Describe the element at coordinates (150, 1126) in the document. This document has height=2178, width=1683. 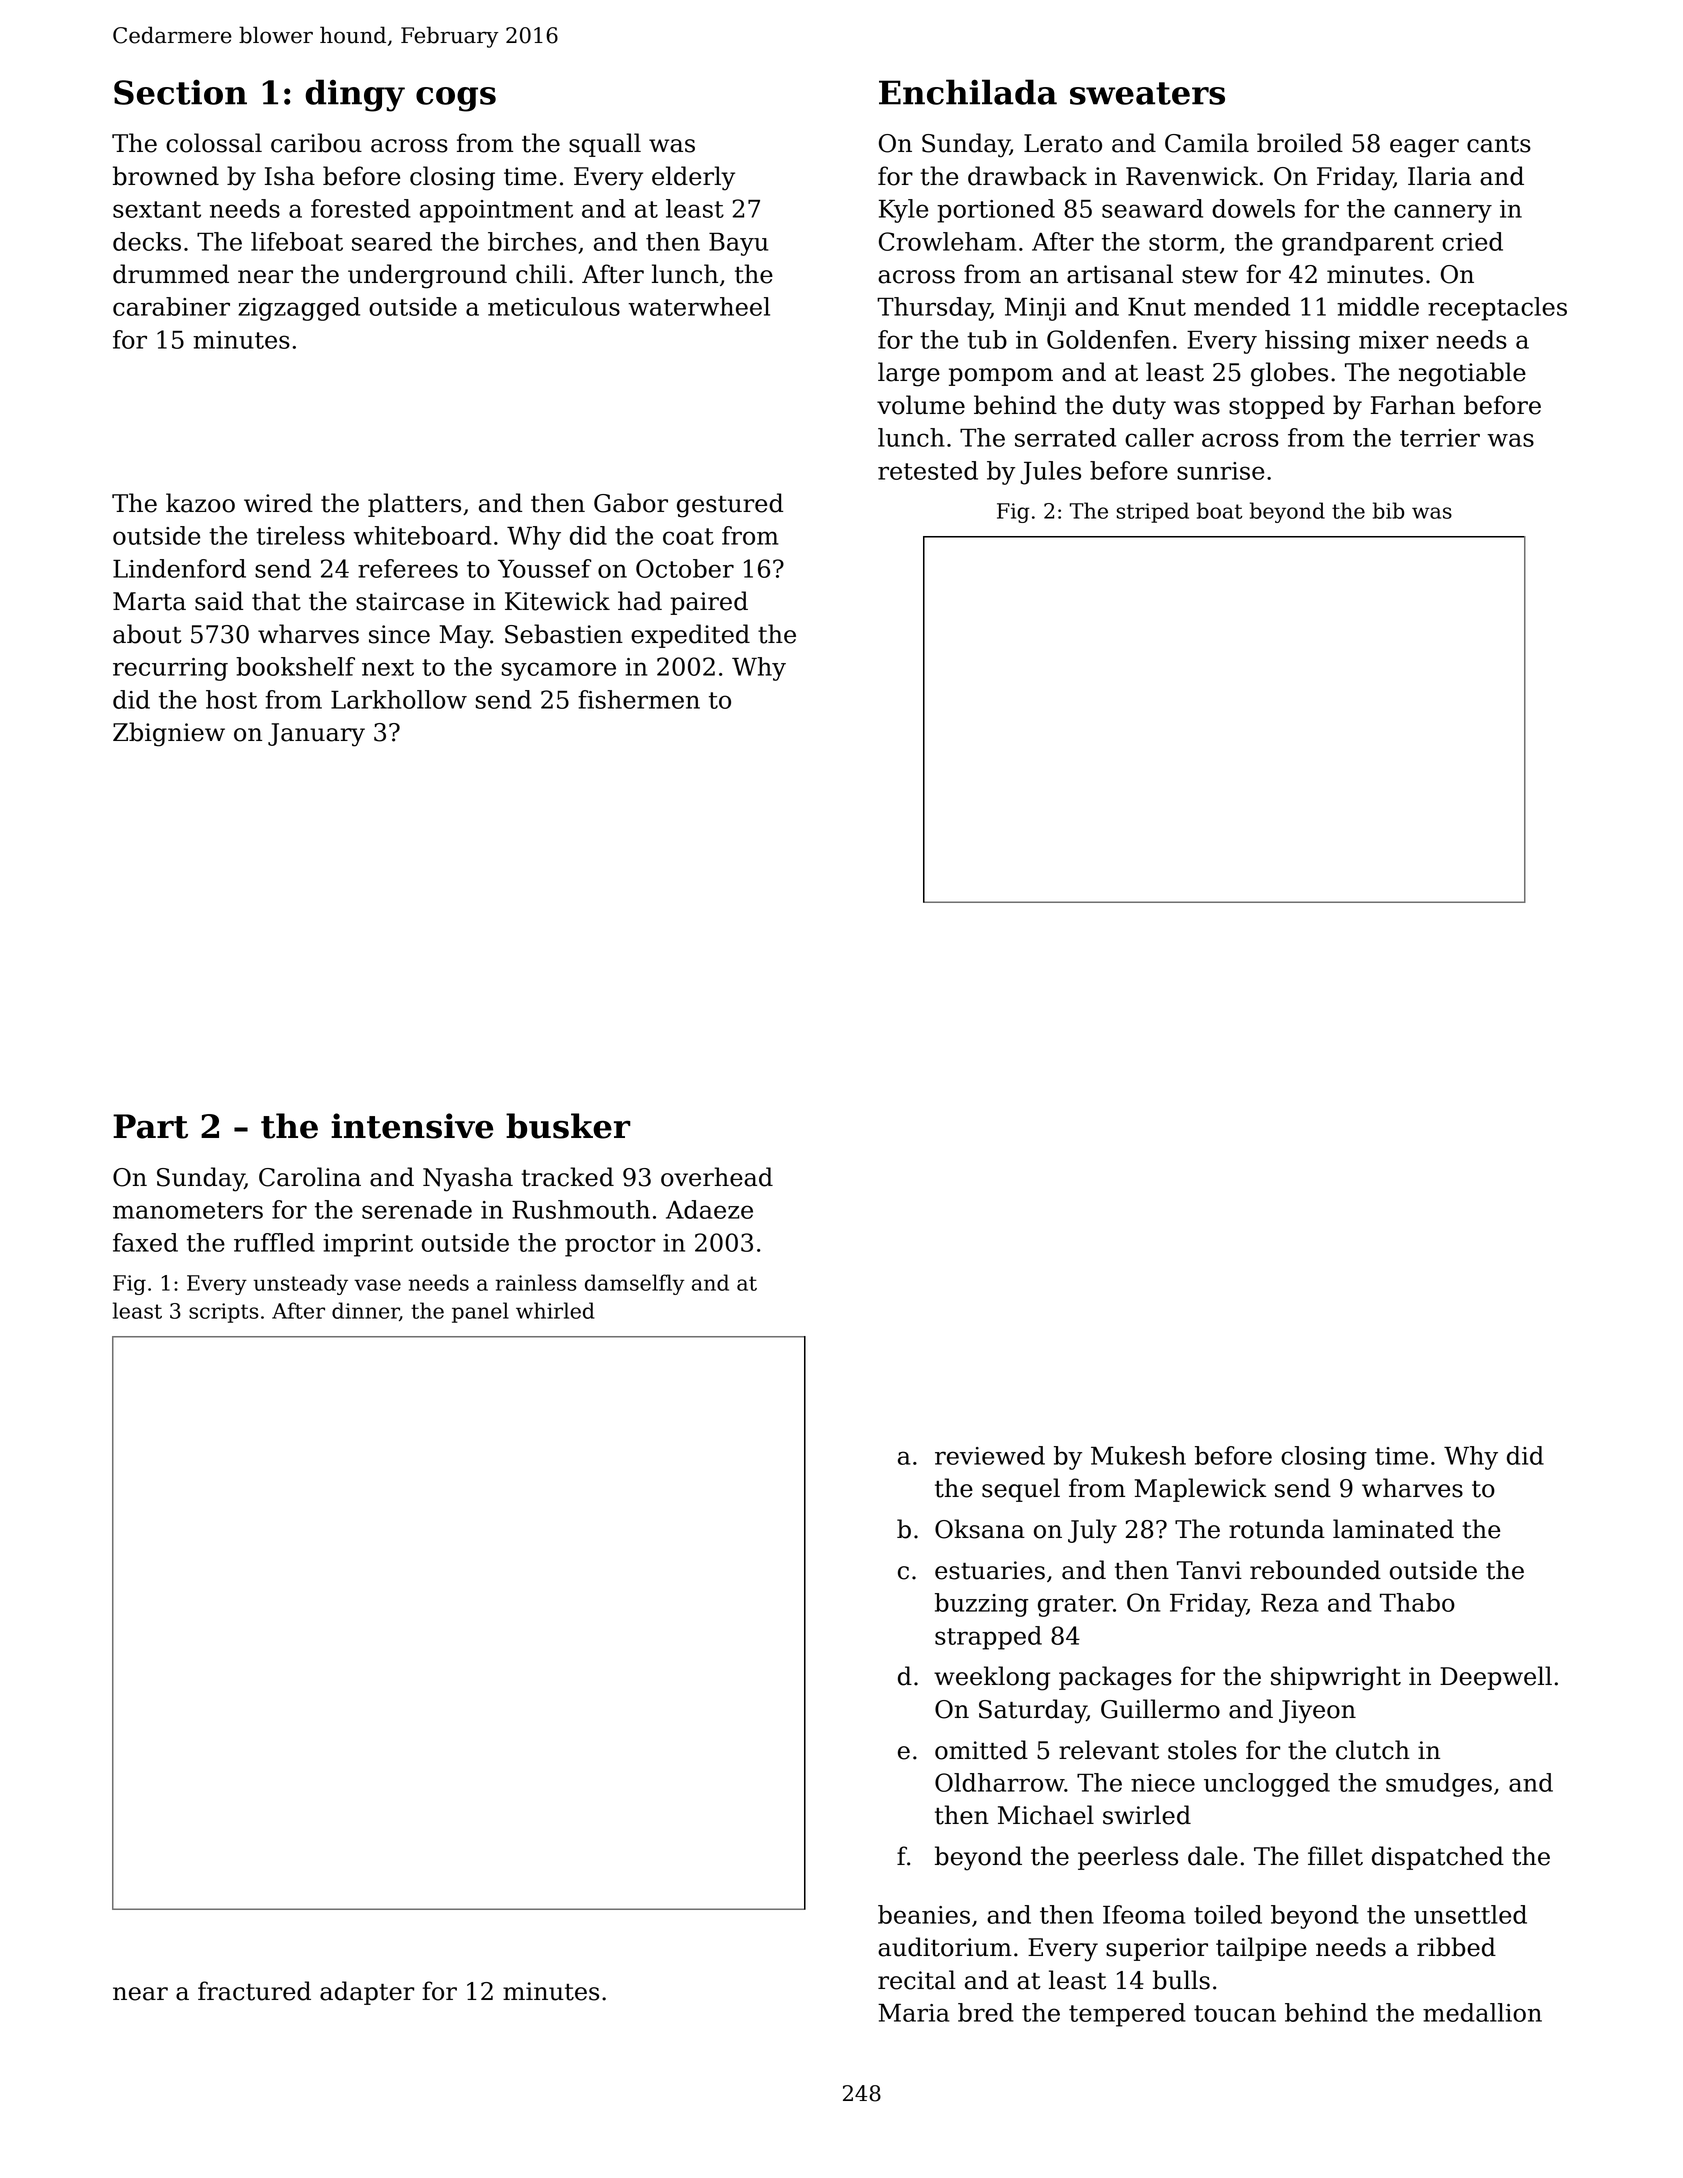
I see `Part` at that location.
